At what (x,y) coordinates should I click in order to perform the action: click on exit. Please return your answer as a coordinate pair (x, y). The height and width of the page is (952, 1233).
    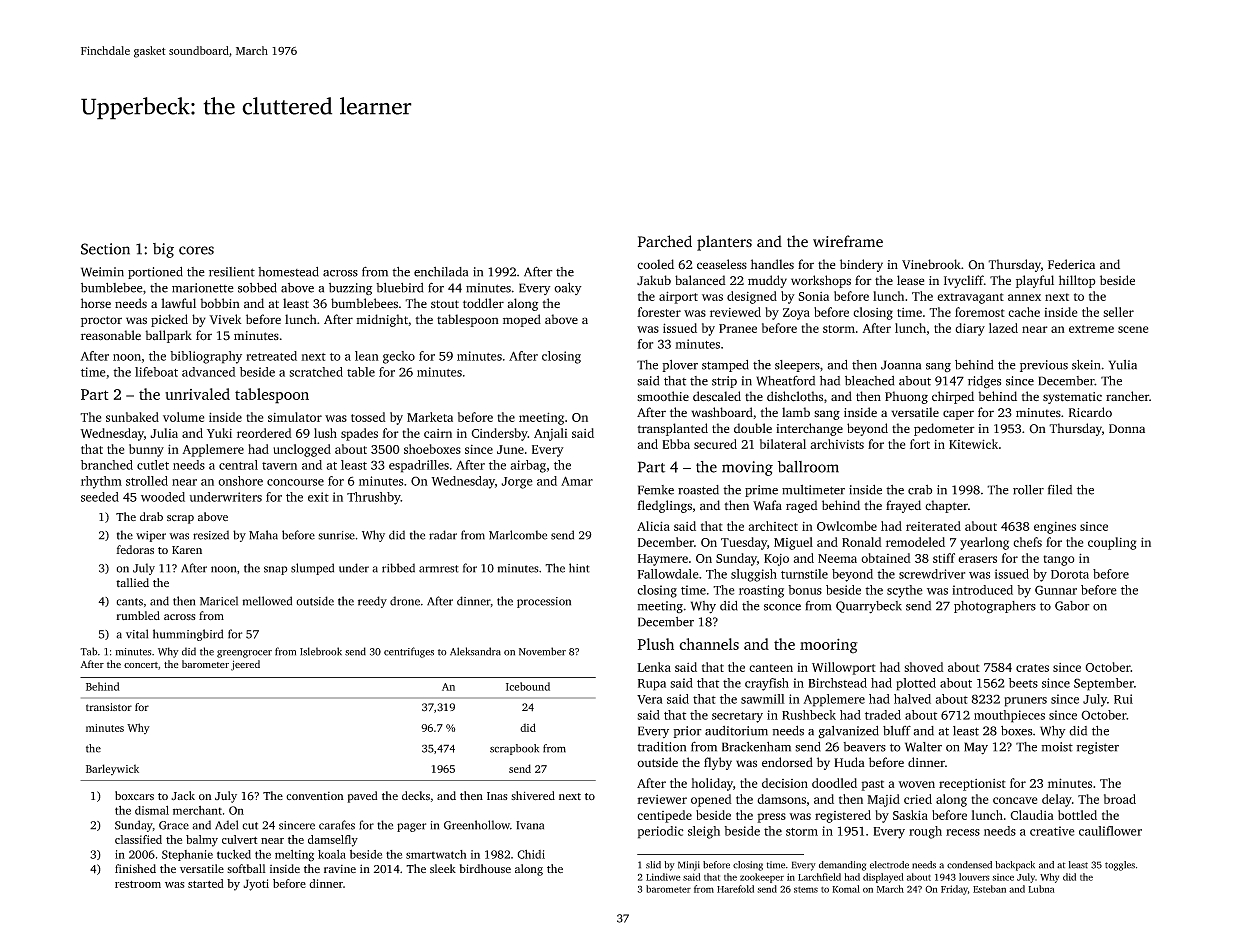
    Looking at the image, I should click on (318, 497).
